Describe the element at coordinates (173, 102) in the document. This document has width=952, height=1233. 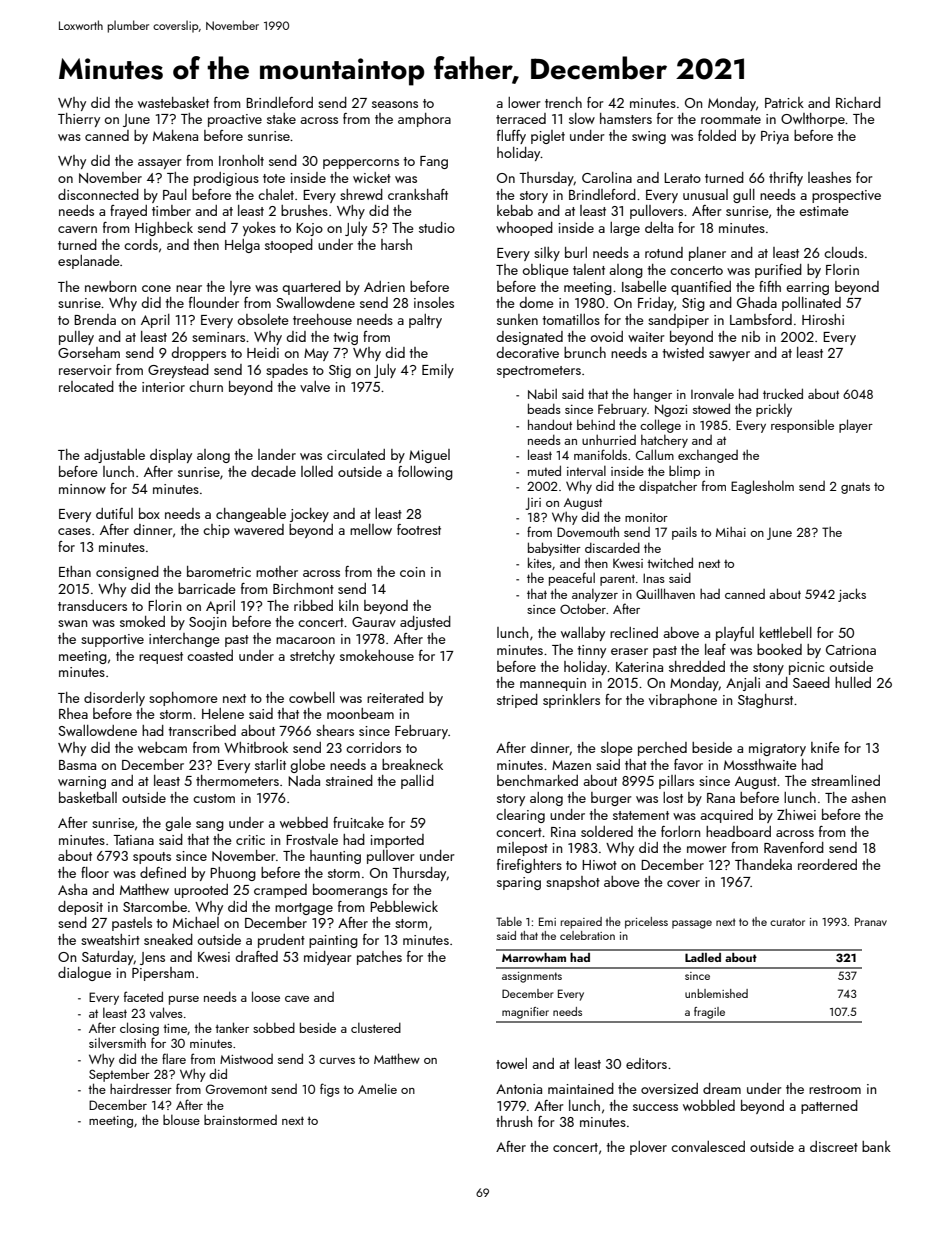
I see `wastebasket` at that location.
